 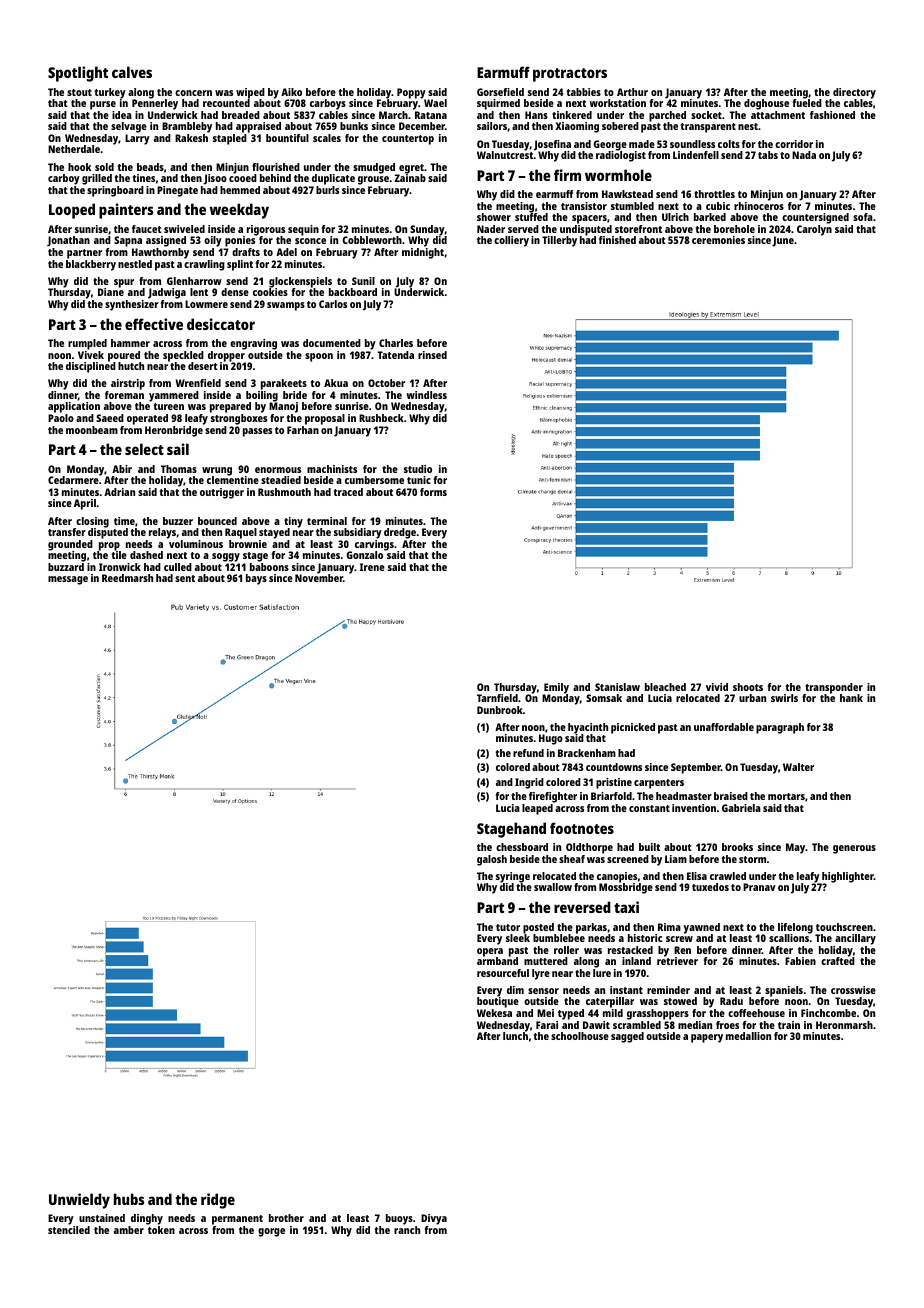 What do you see at coordinates (411, 93) in the image?
I see `Poppy` at bounding box center [411, 93].
